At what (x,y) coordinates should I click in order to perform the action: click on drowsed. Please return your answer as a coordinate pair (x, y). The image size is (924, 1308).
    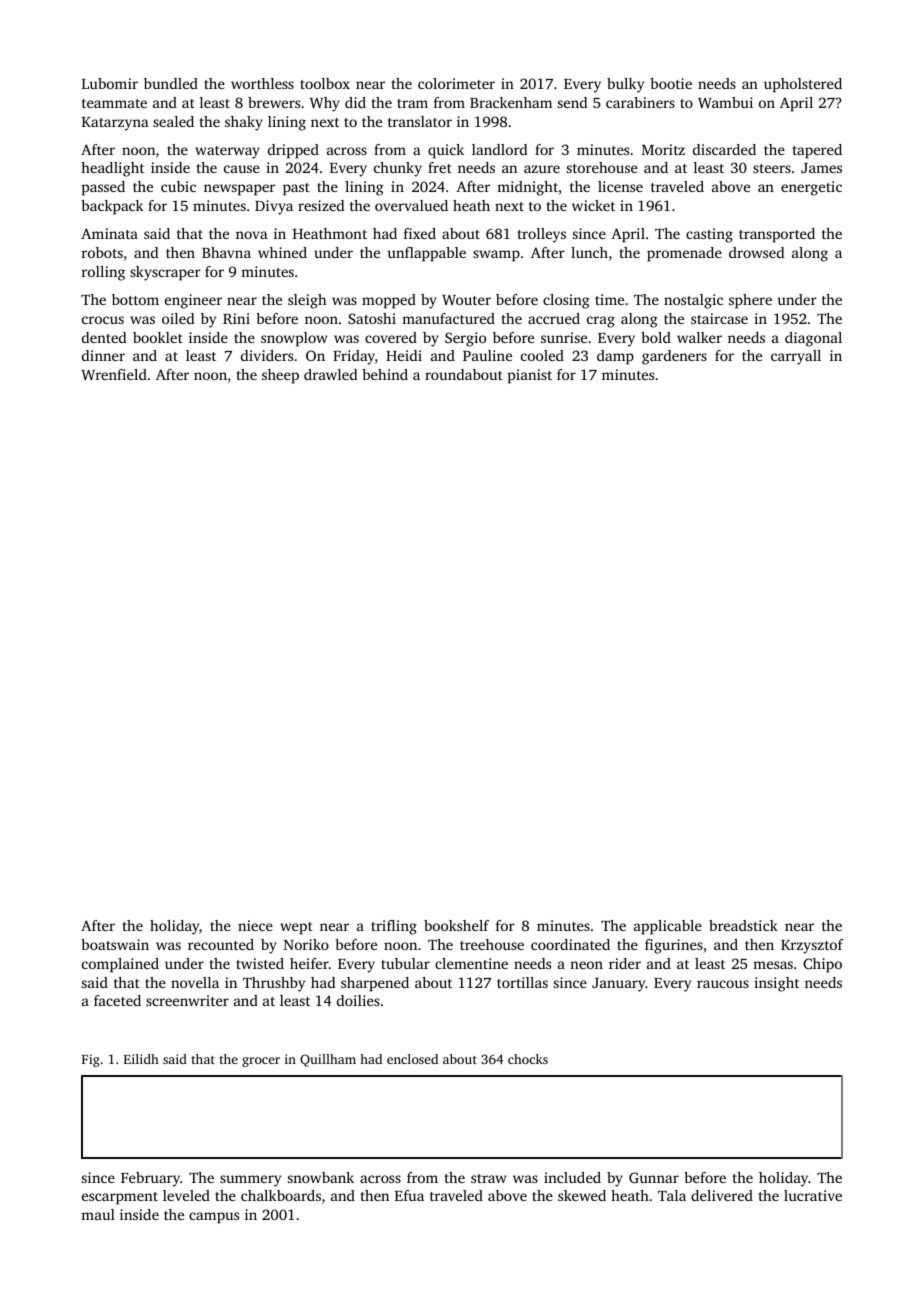
    Looking at the image, I should click on (756, 252).
